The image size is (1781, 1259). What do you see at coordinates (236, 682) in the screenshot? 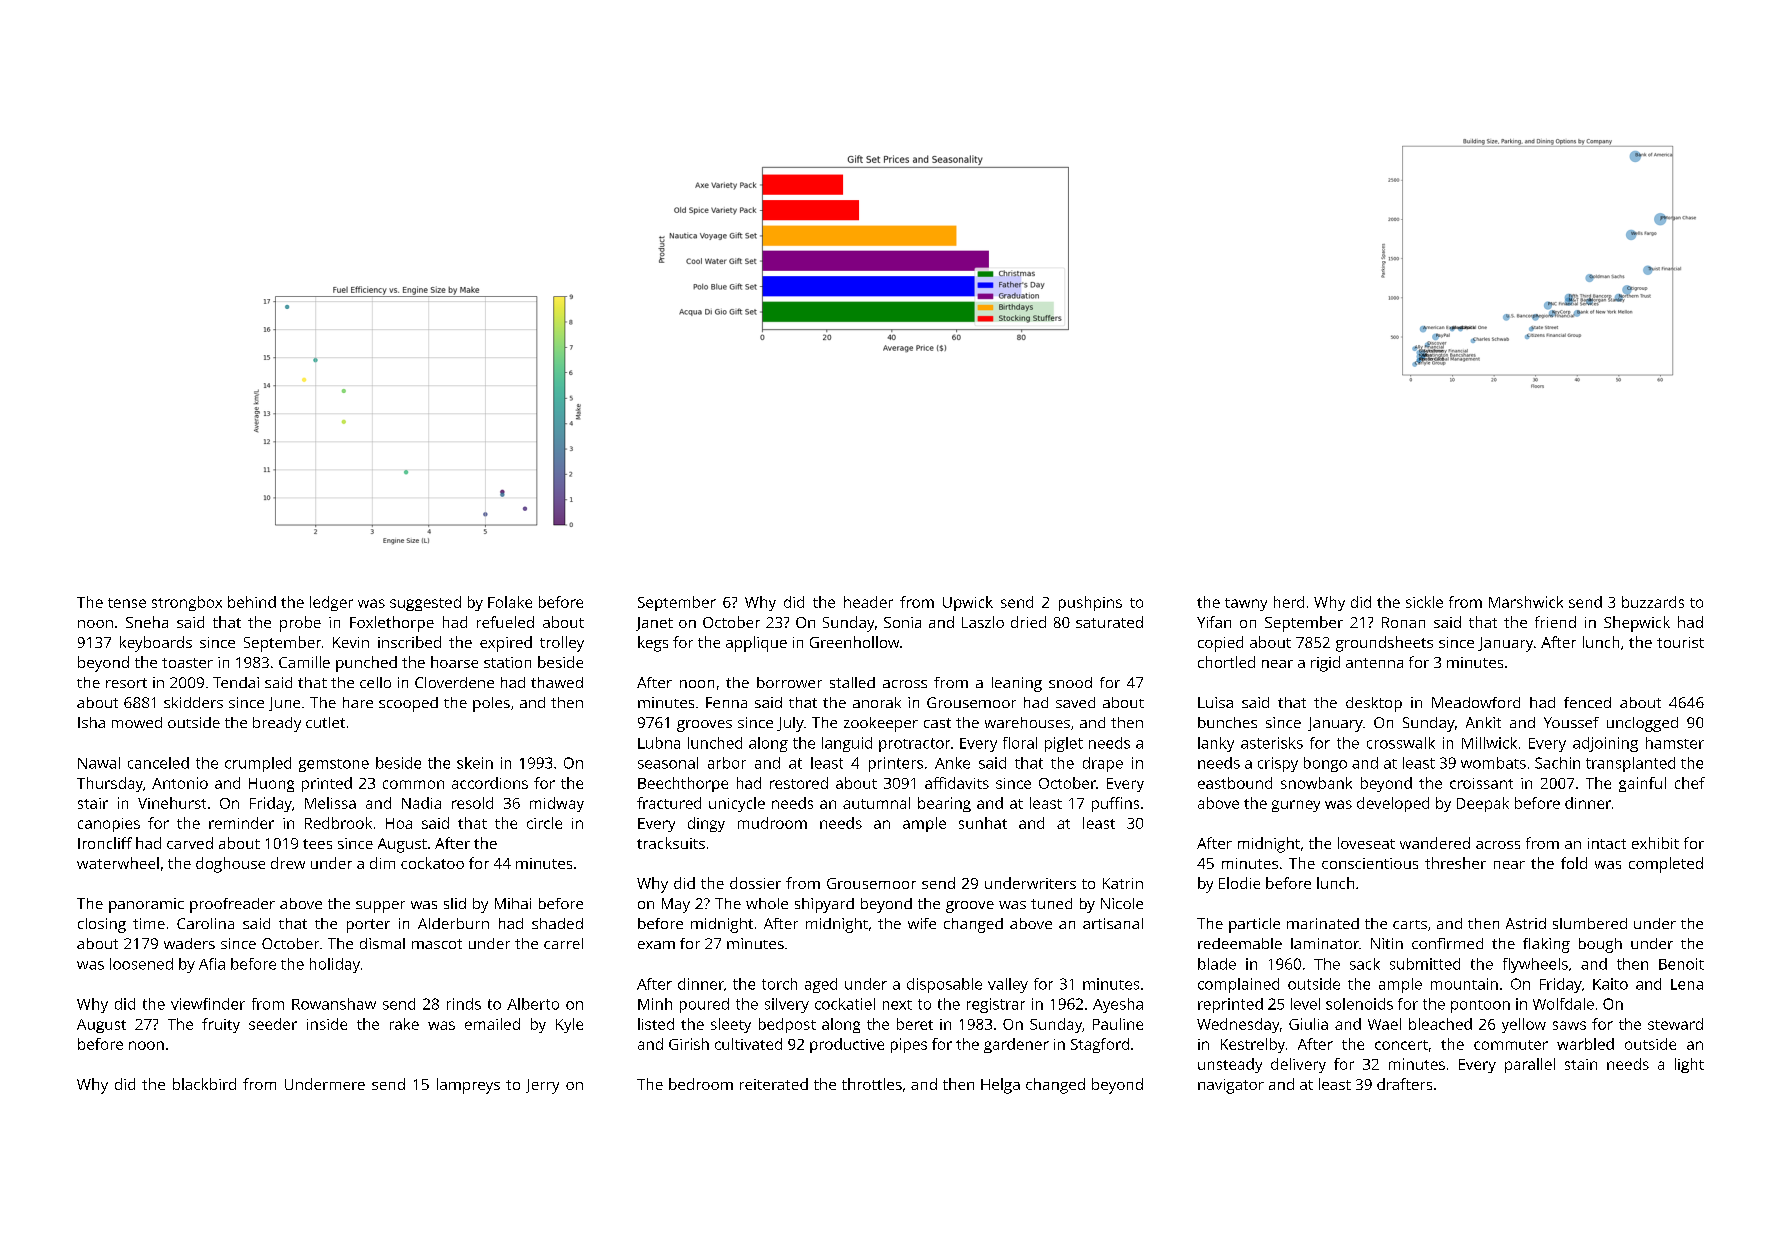
I see `Tendai` at bounding box center [236, 682].
